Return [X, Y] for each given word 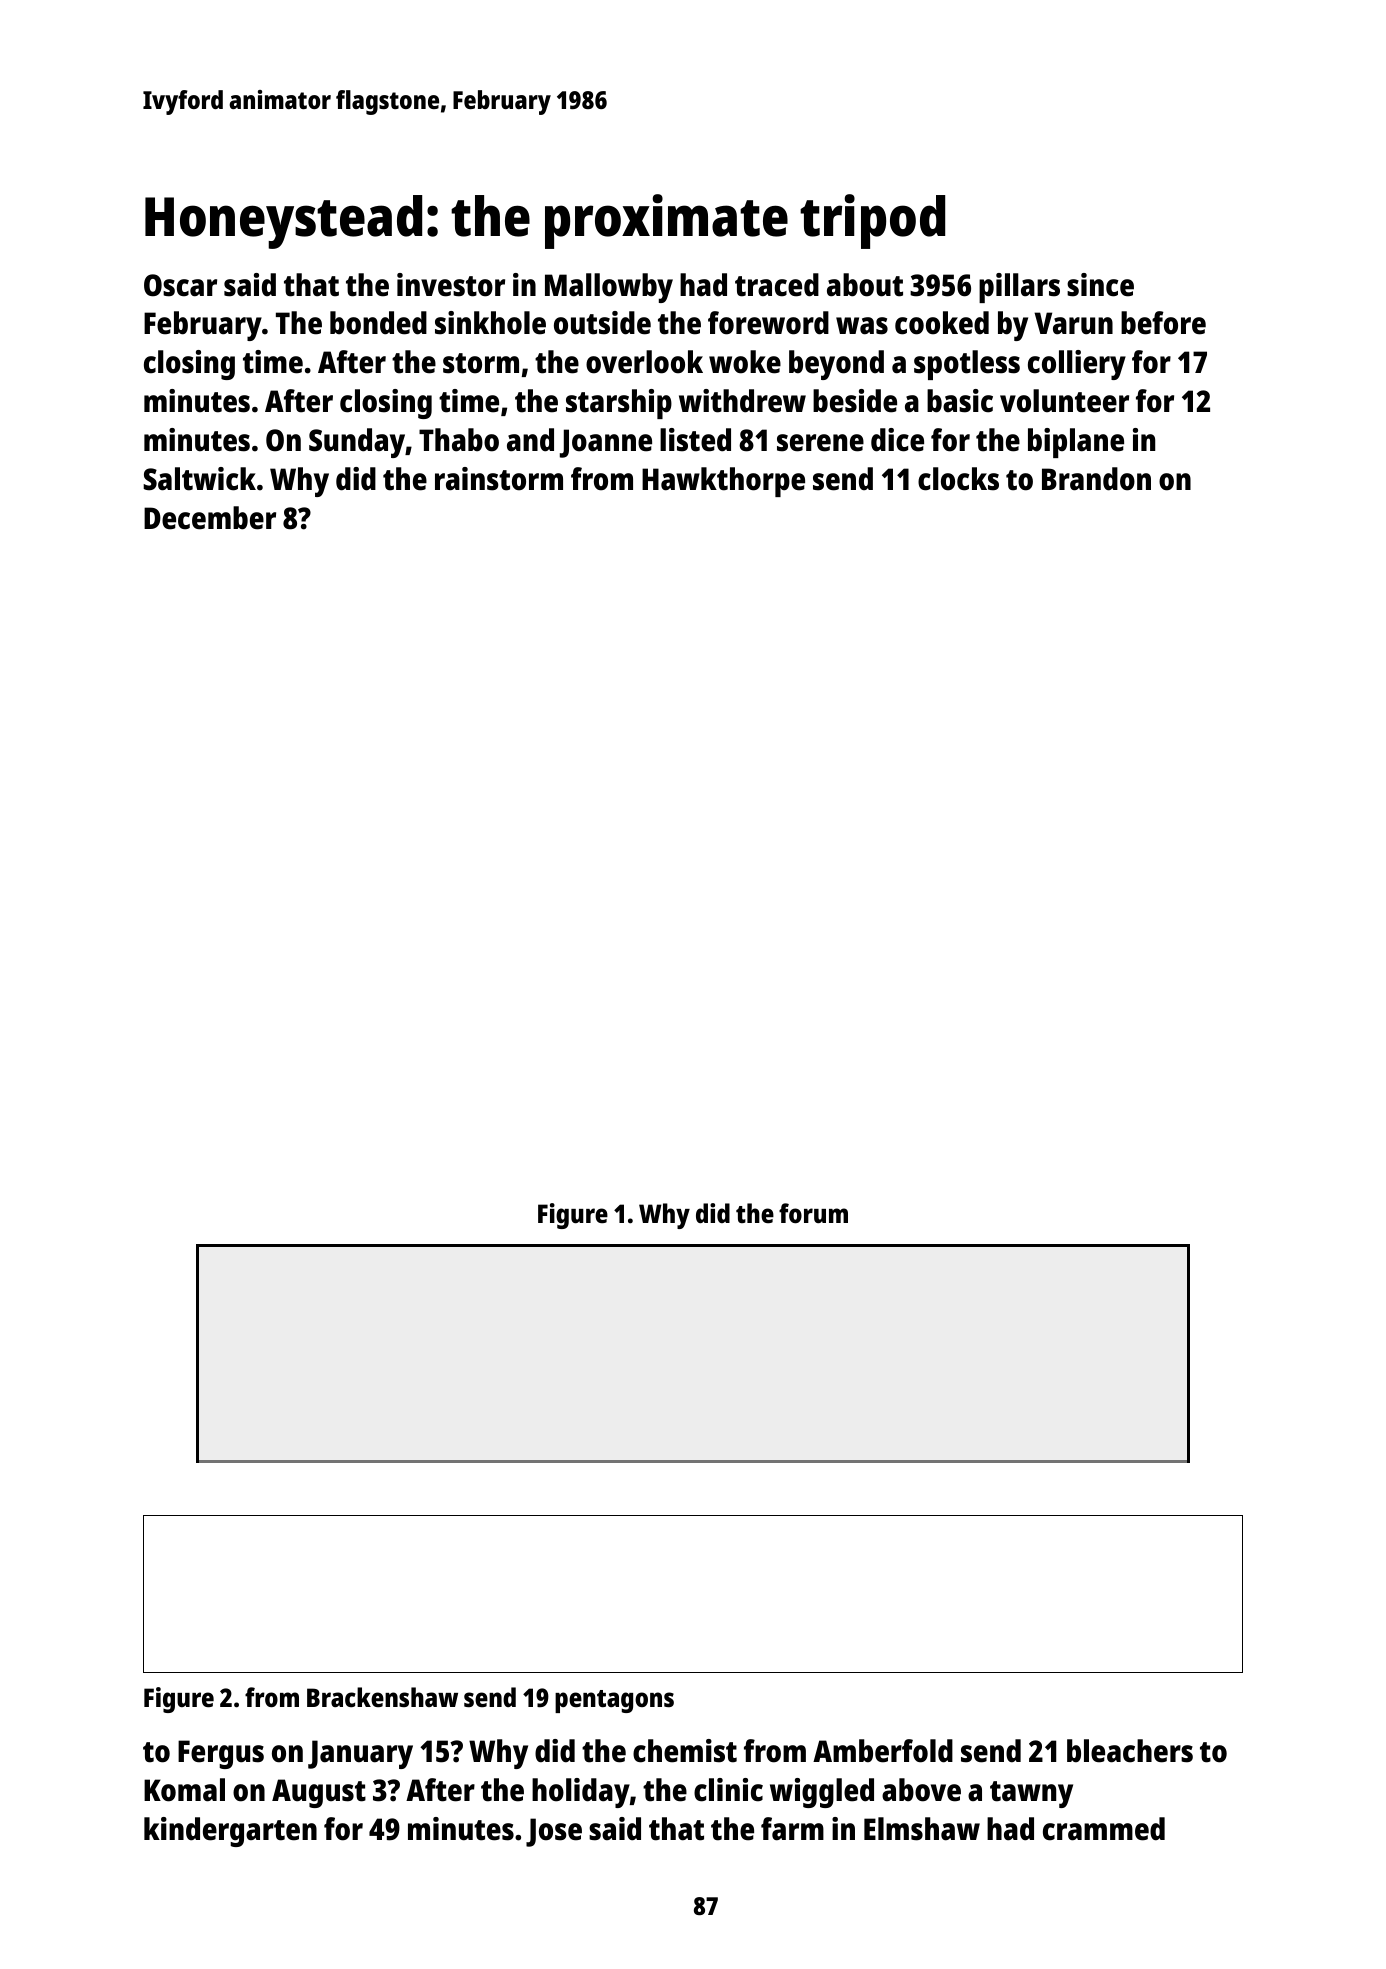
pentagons [614, 1701]
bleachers [1130, 1751]
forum [813, 1213]
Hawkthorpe [723, 482]
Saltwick [199, 479]
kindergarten [230, 1832]
